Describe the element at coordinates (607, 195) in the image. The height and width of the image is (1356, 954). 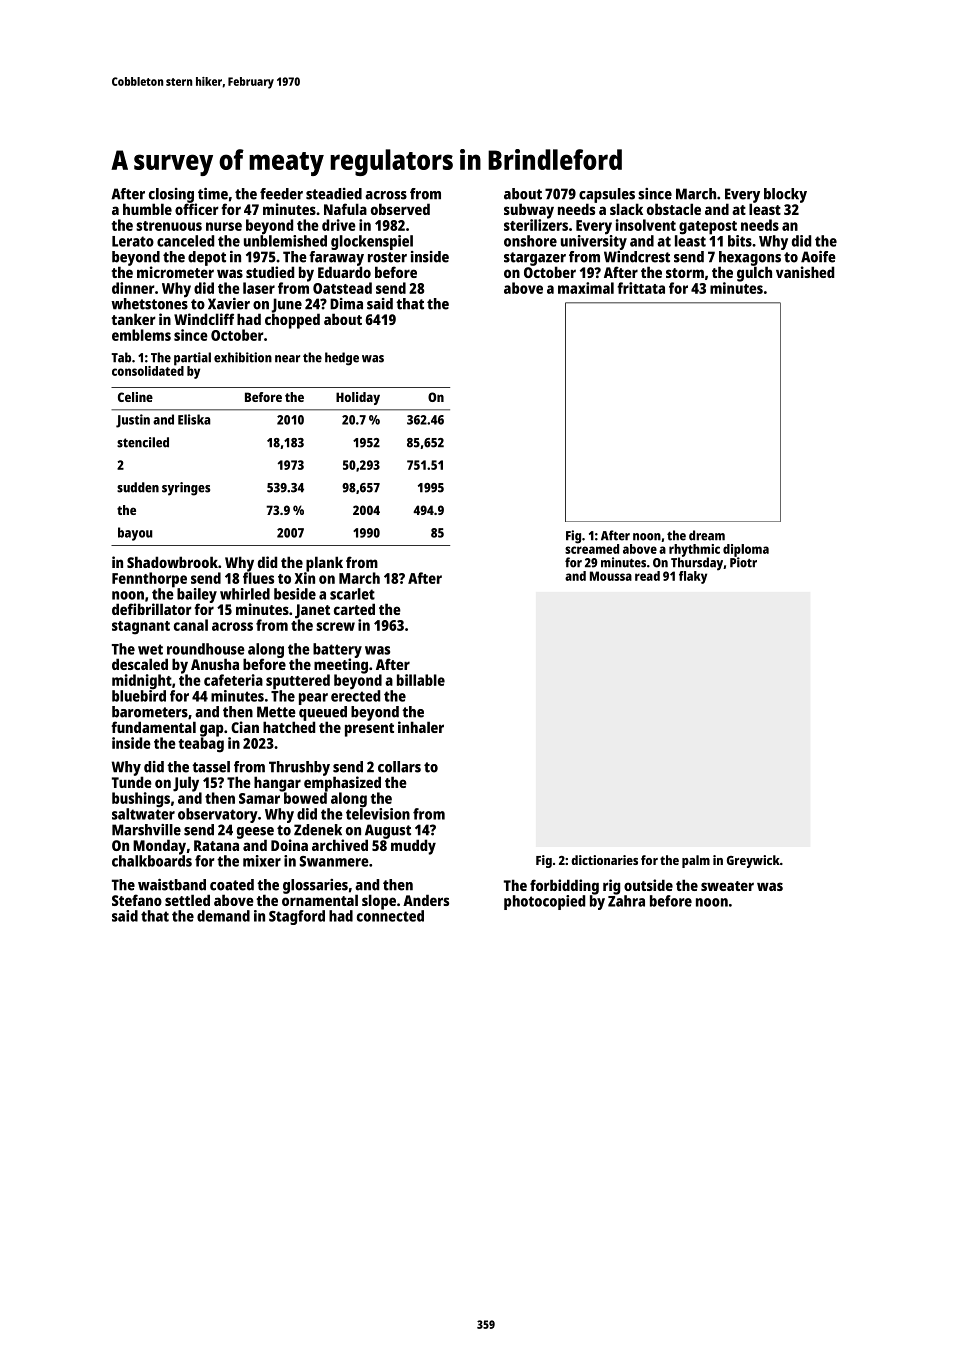
I see `capsules` at that location.
